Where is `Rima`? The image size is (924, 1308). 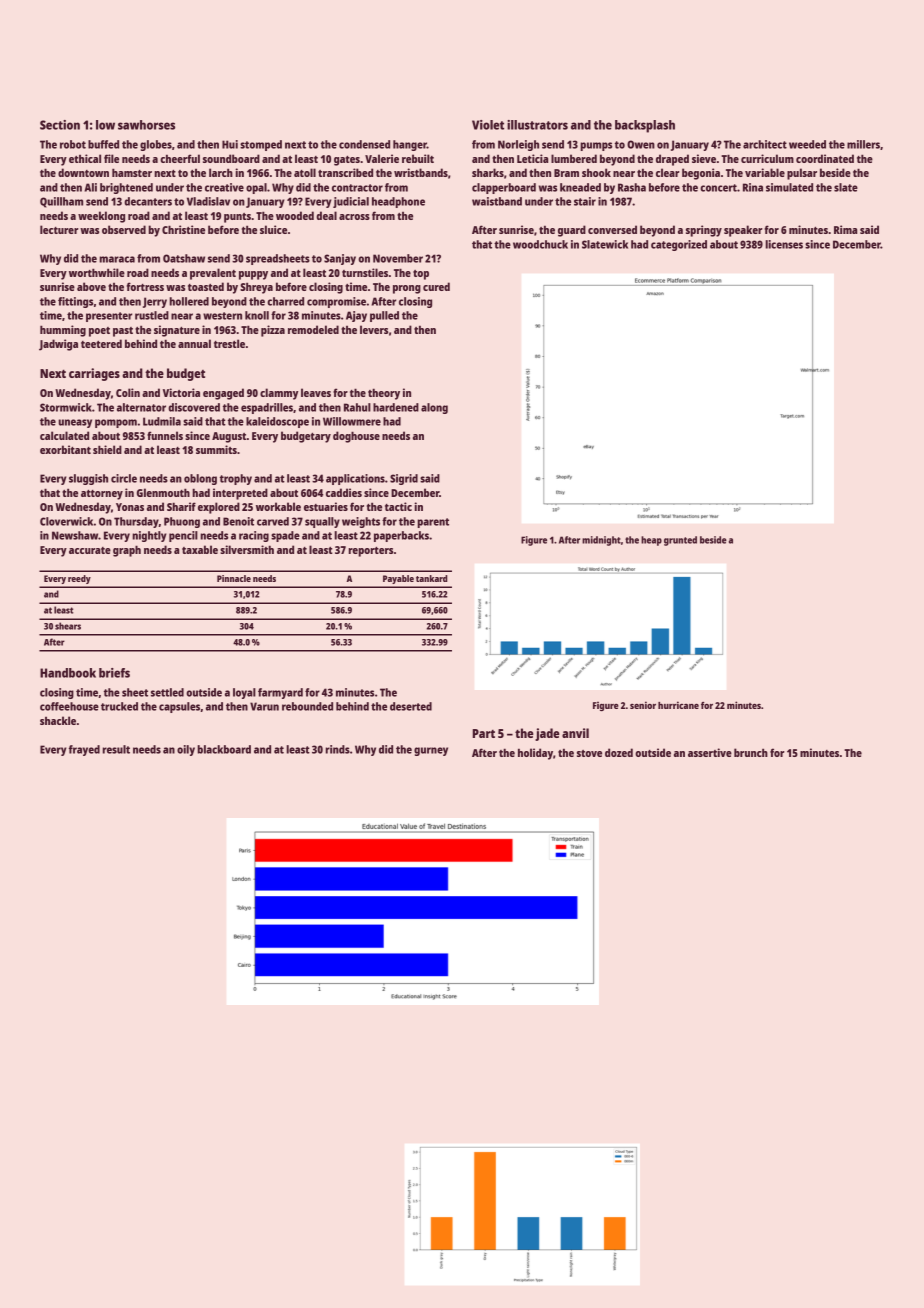
Rima is located at coordinates (845, 229).
